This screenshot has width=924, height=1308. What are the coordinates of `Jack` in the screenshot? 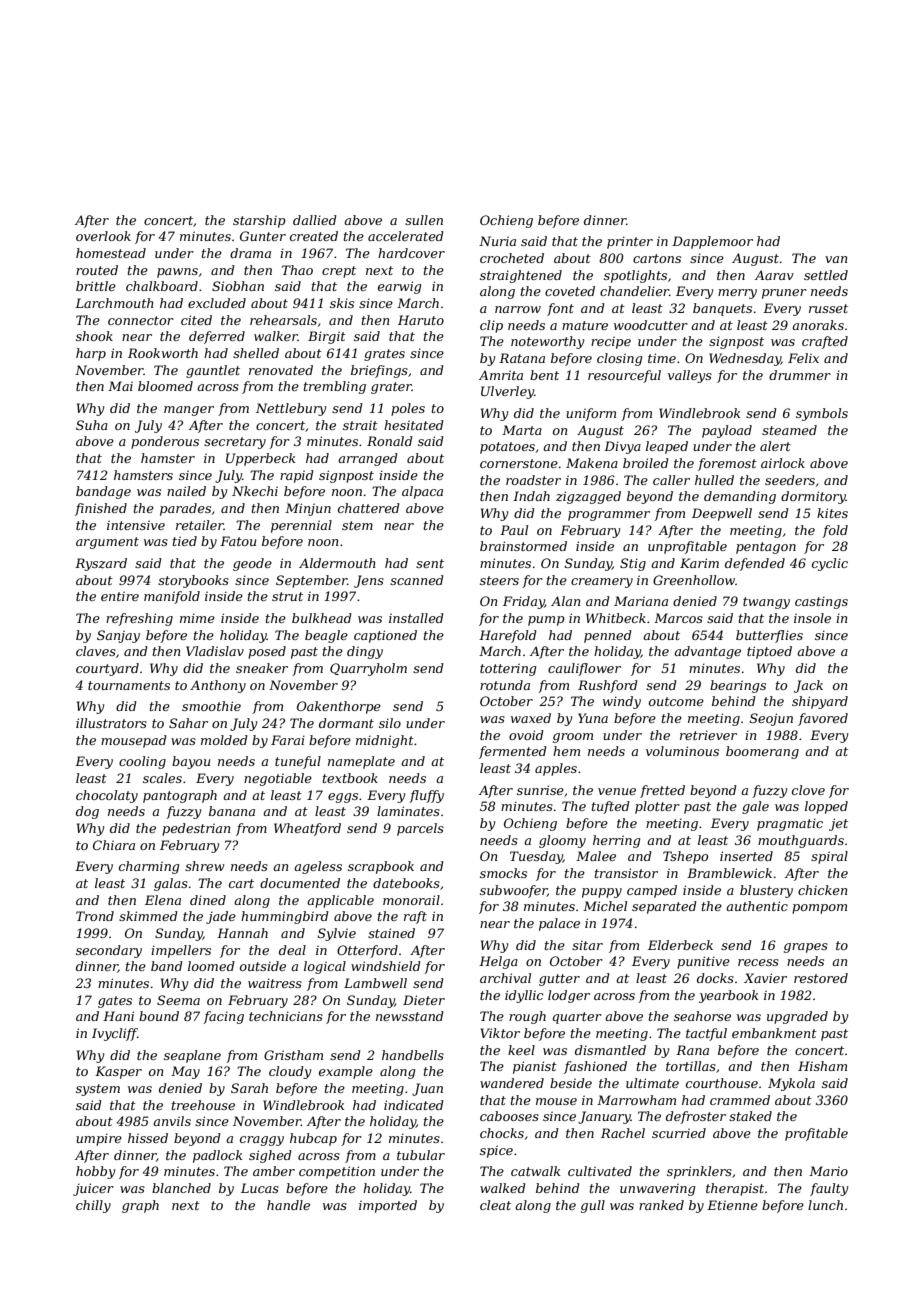 It's located at (808, 686).
